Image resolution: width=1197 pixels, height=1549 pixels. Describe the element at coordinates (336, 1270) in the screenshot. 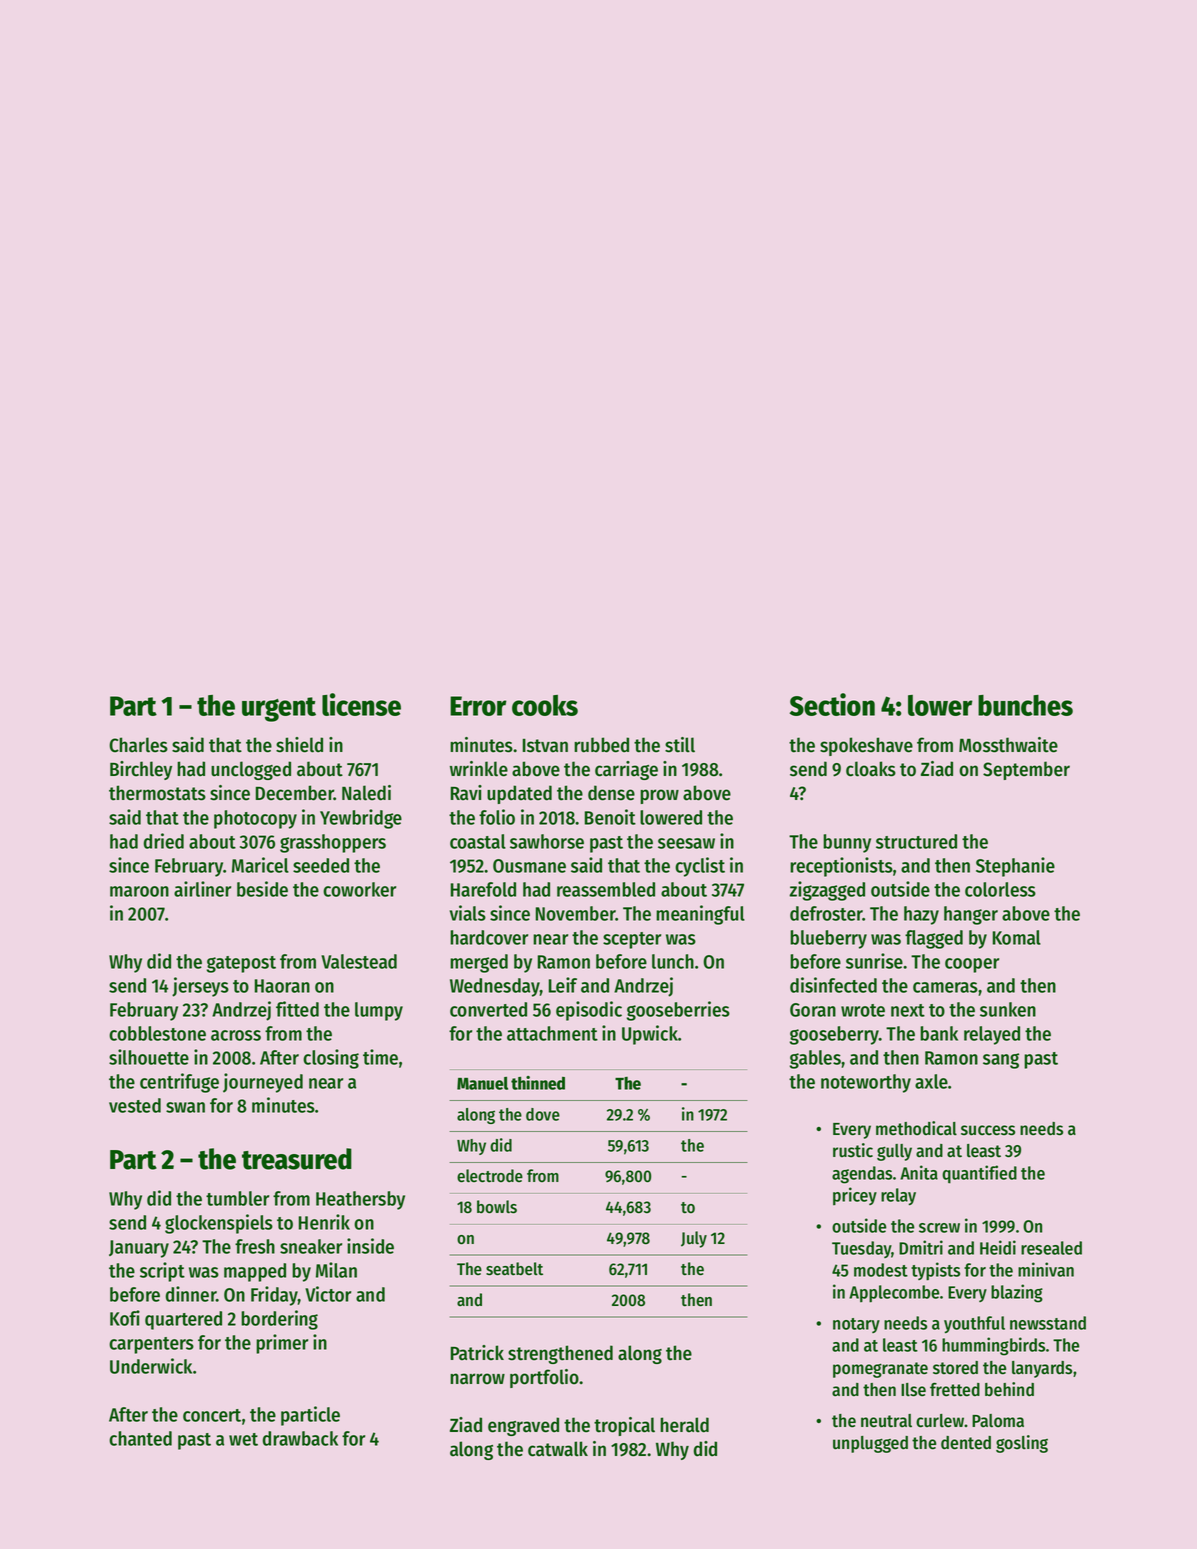

I see `Milan` at that location.
